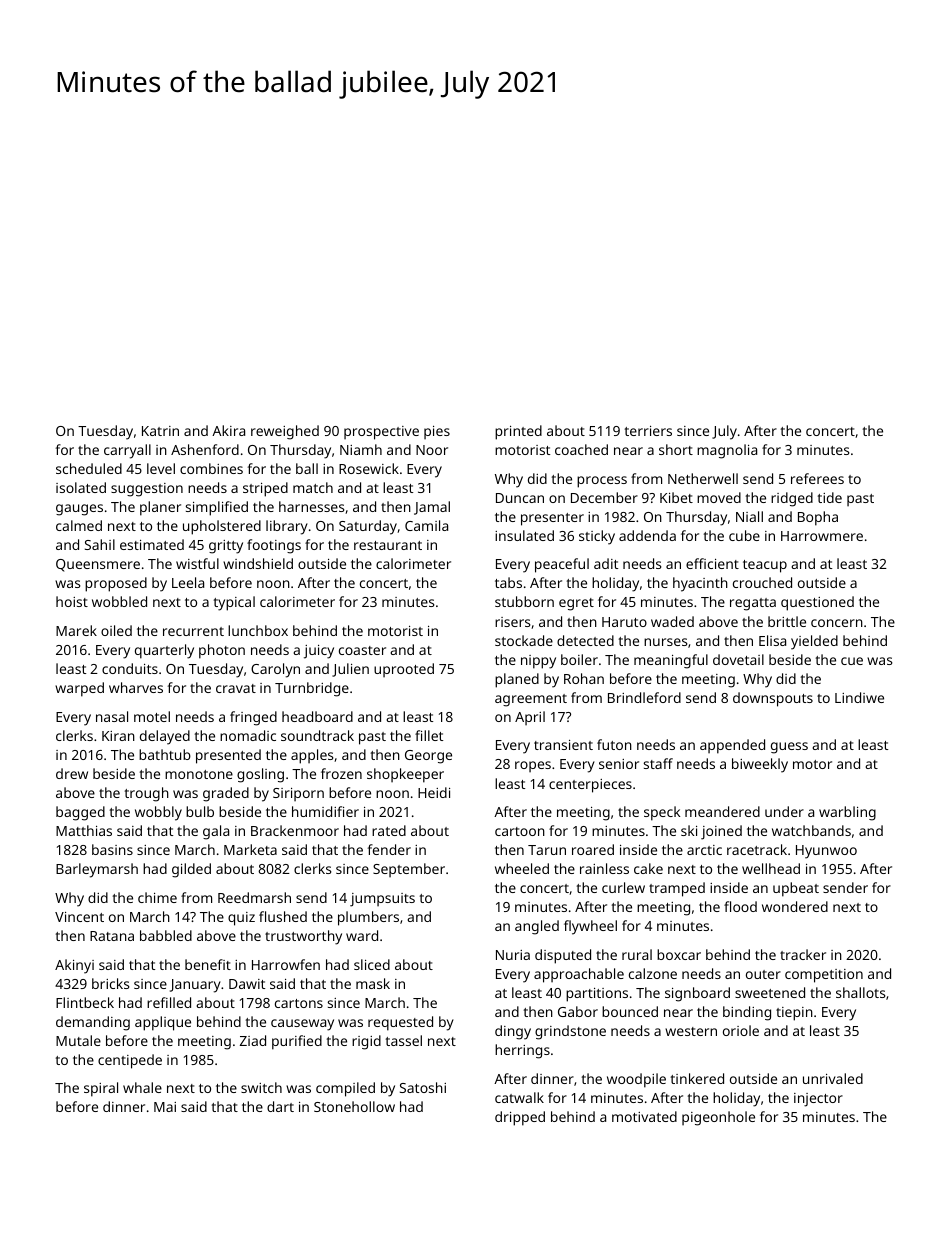 This page has height=1233, width=952. Describe the element at coordinates (205, 449) in the page. I see `Ashenford` at that location.
